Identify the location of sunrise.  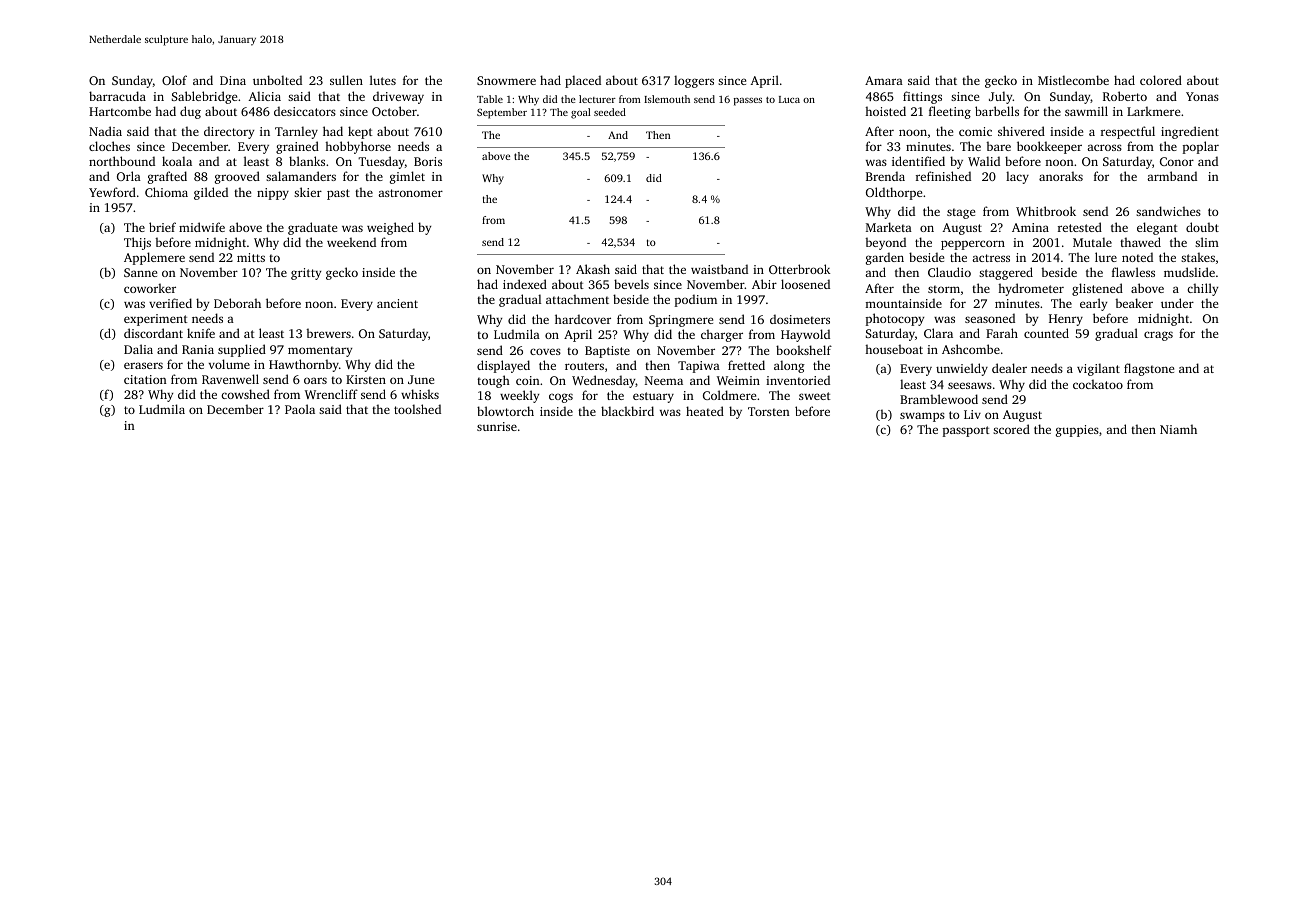
(497, 426).
